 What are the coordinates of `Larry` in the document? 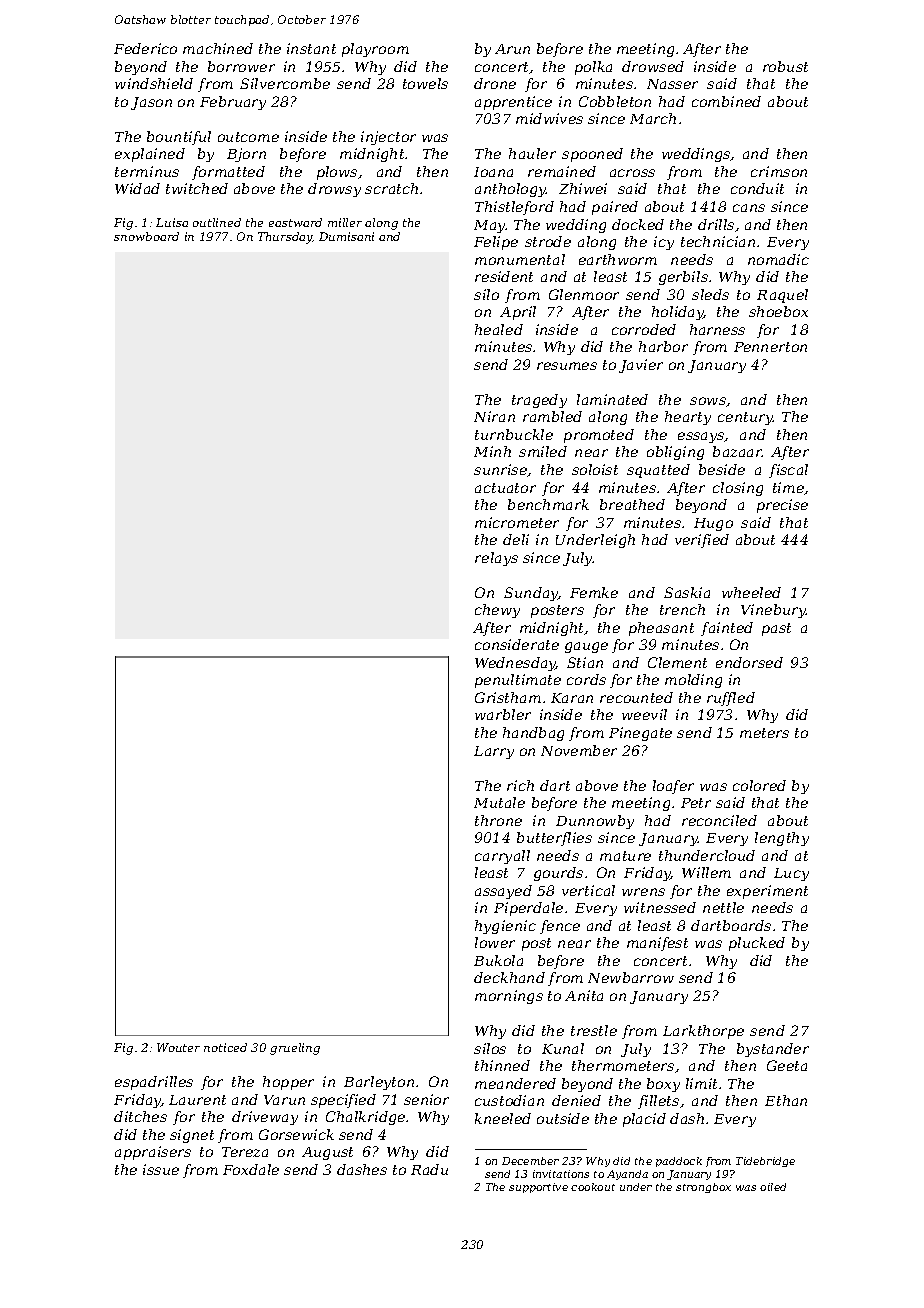 It's located at (494, 752).
